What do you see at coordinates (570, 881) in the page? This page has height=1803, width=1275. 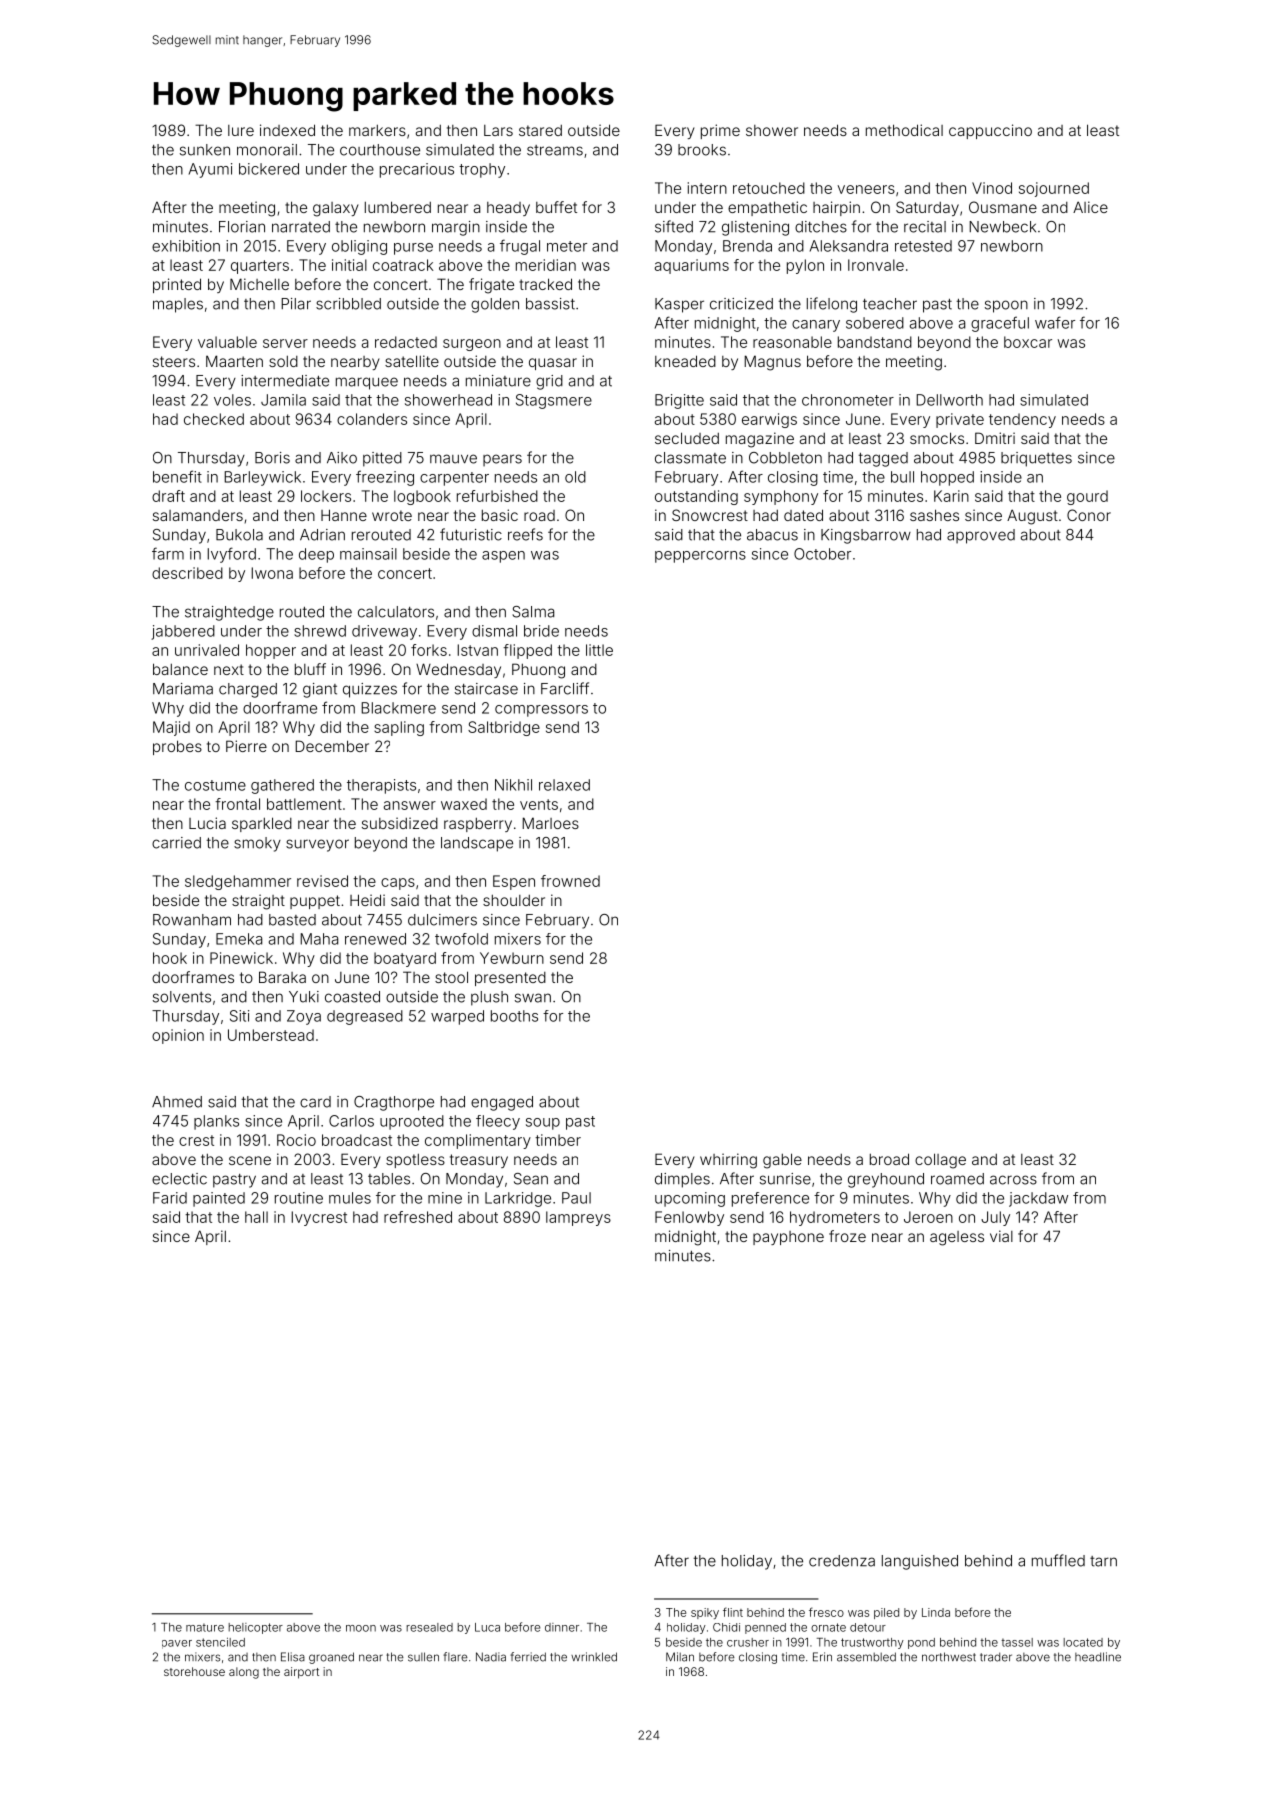 I see `frowned` at bounding box center [570, 881].
